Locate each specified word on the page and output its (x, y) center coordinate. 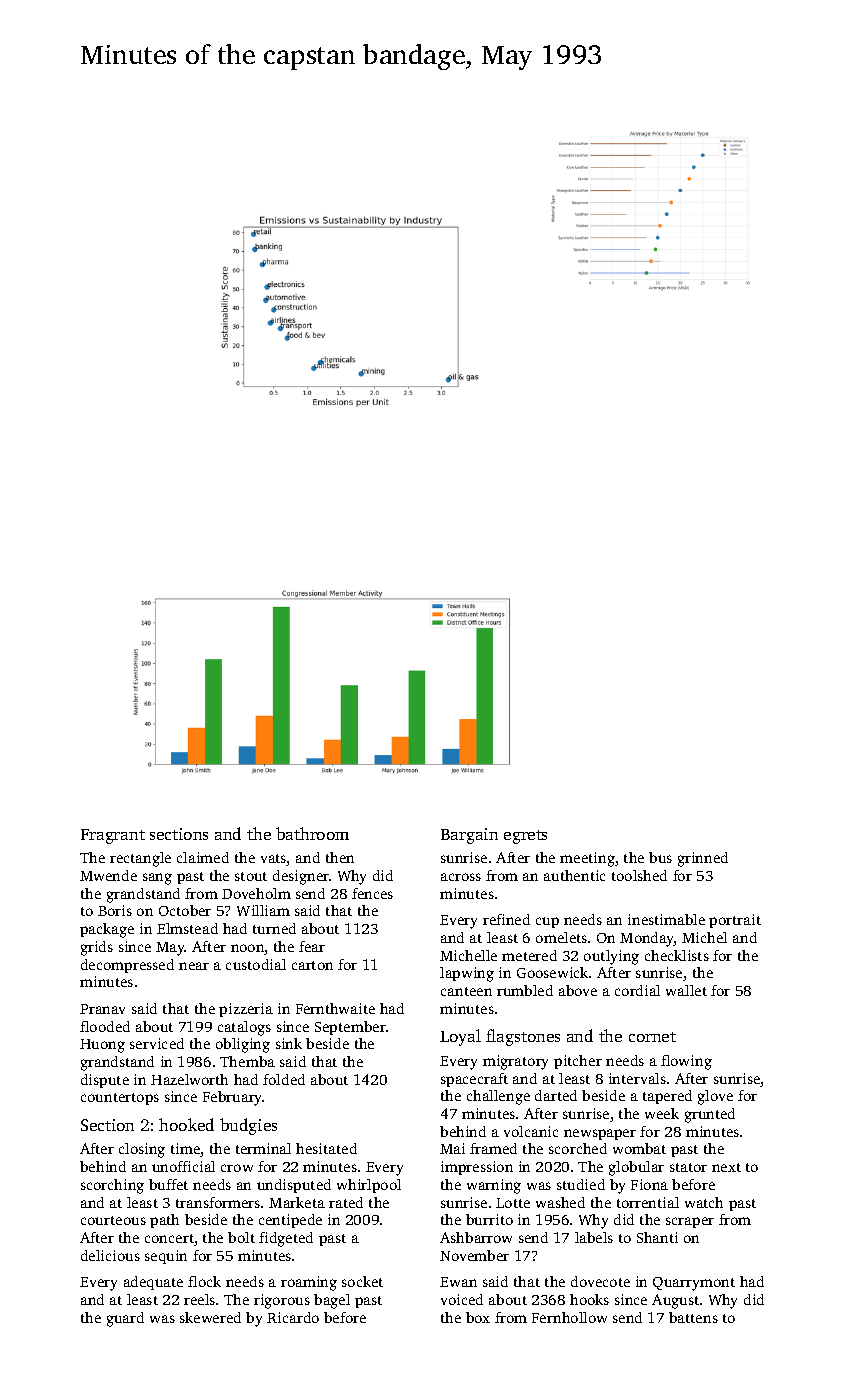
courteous (113, 1220)
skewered (210, 1317)
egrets (525, 837)
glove (715, 1097)
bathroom (312, 833)
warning (494, 1186)
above (578, 990)
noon (248, 949)
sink (289, 1043)
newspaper (600, 1134)
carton (312, 965)
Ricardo (293, 1317)
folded (284, 1079)
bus (660, 857)
